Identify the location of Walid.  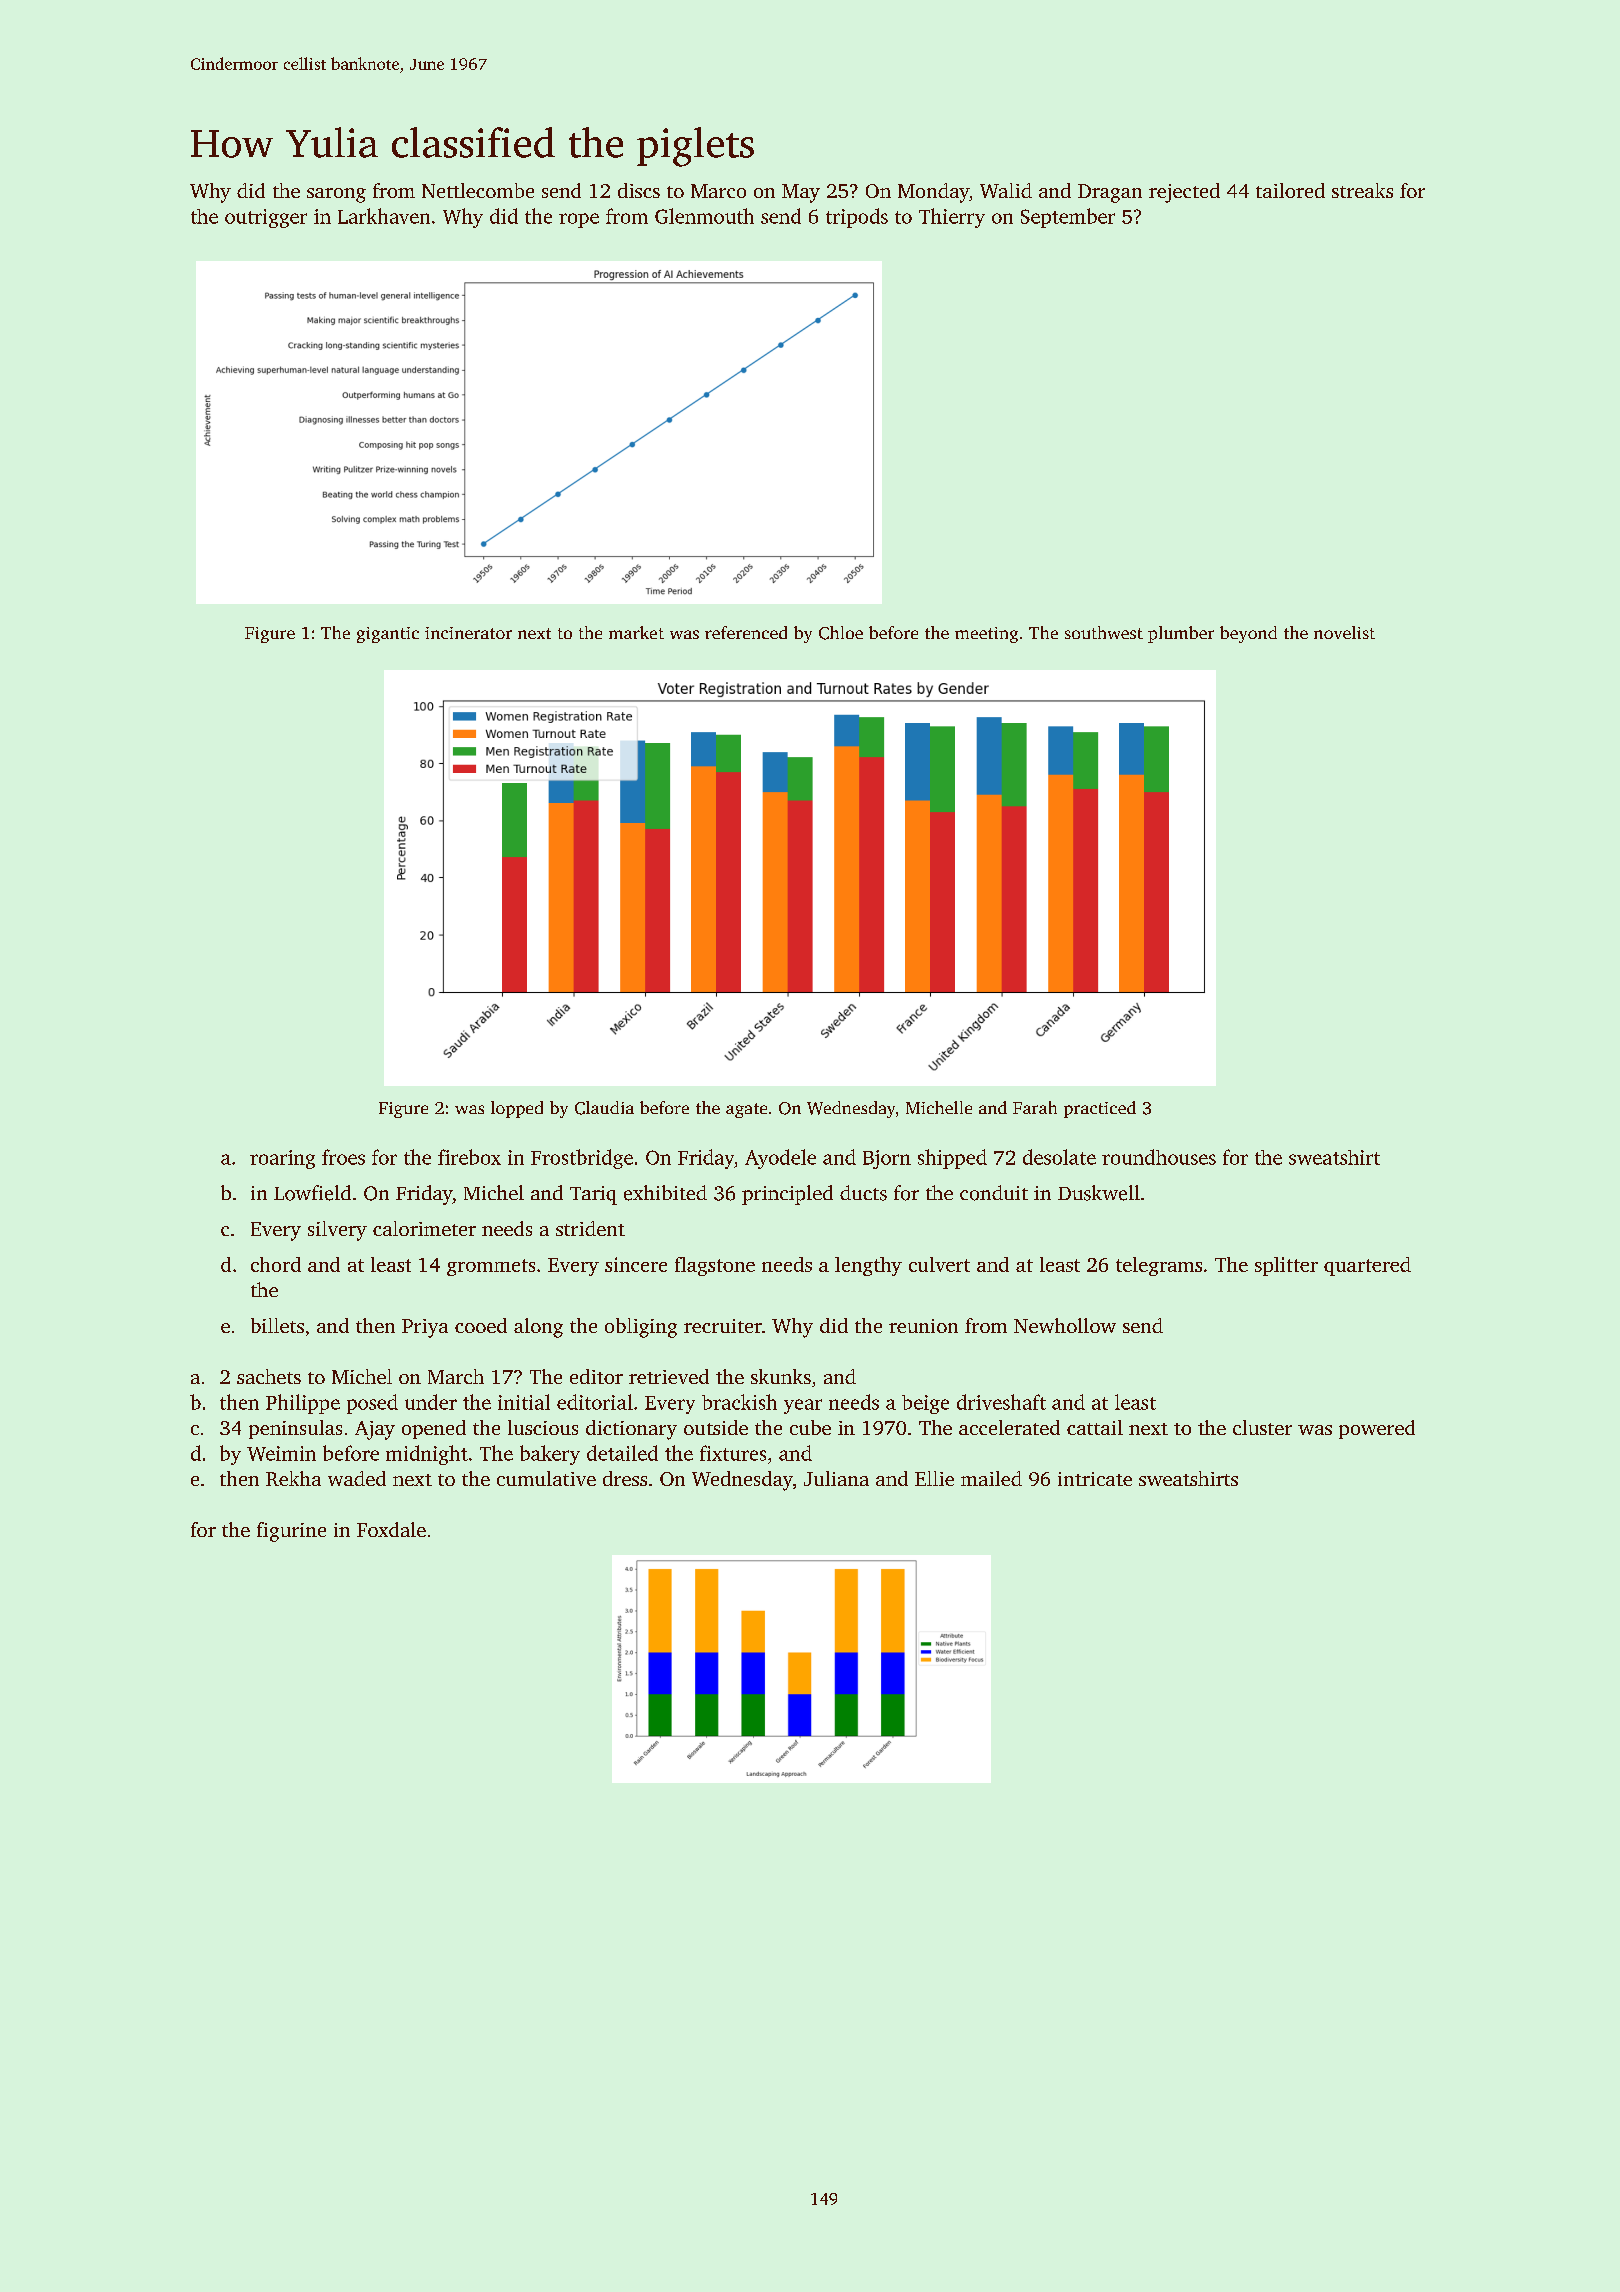
(1006, 190).
